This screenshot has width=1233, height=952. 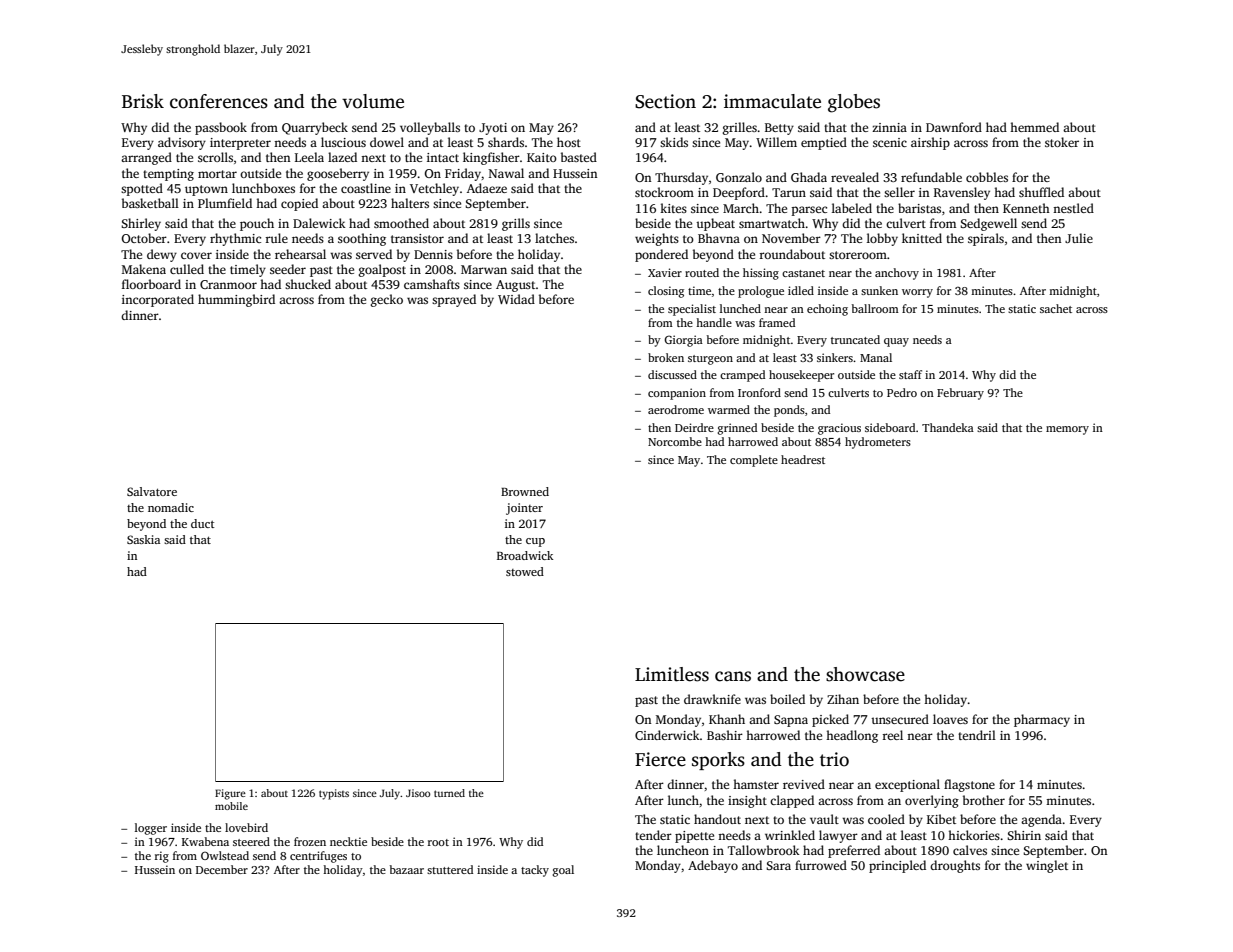 I want to click on sachet, so click(x=1056, y=308).
